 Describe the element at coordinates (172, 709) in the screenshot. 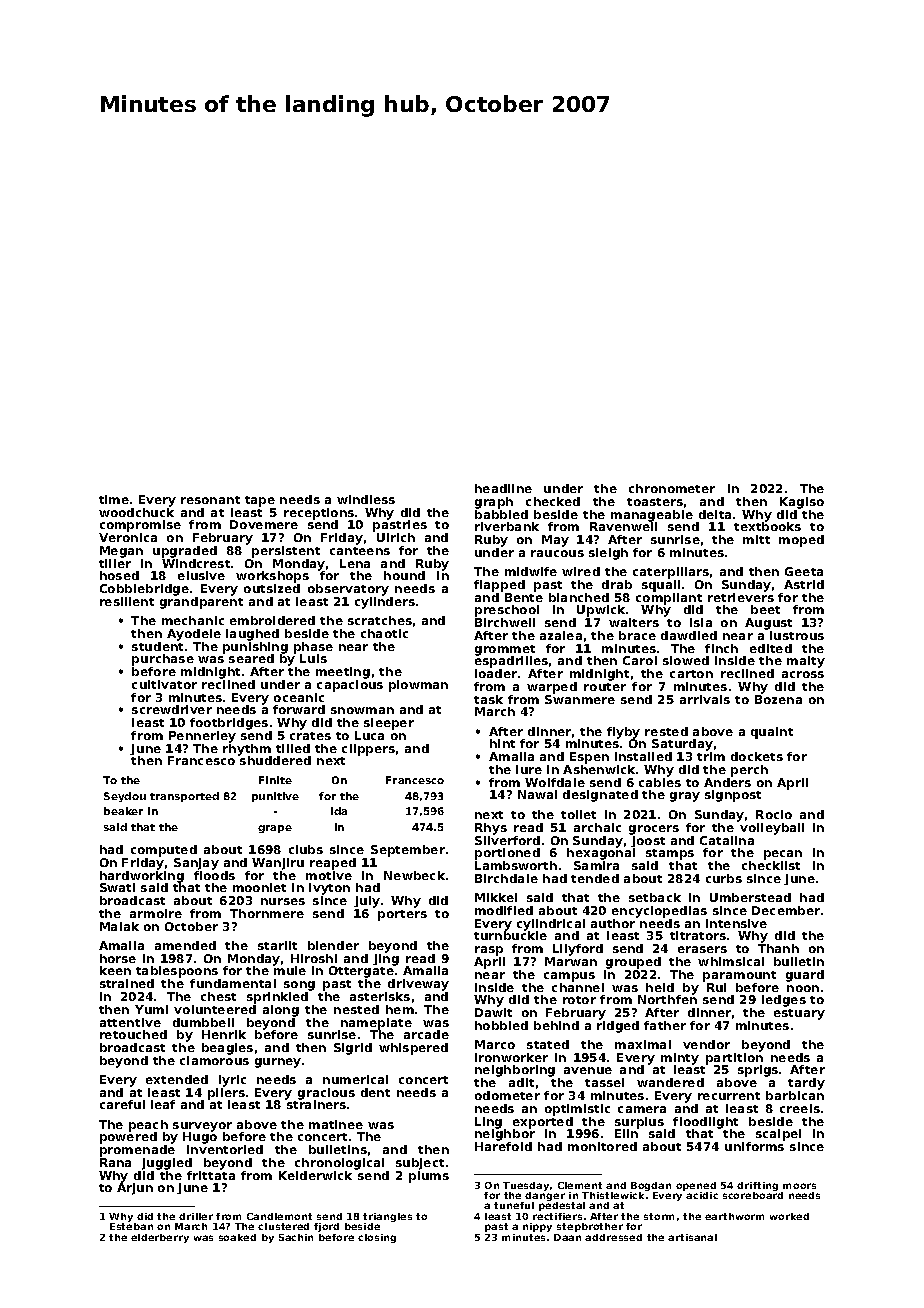

I see `screwdriver` at that location.
